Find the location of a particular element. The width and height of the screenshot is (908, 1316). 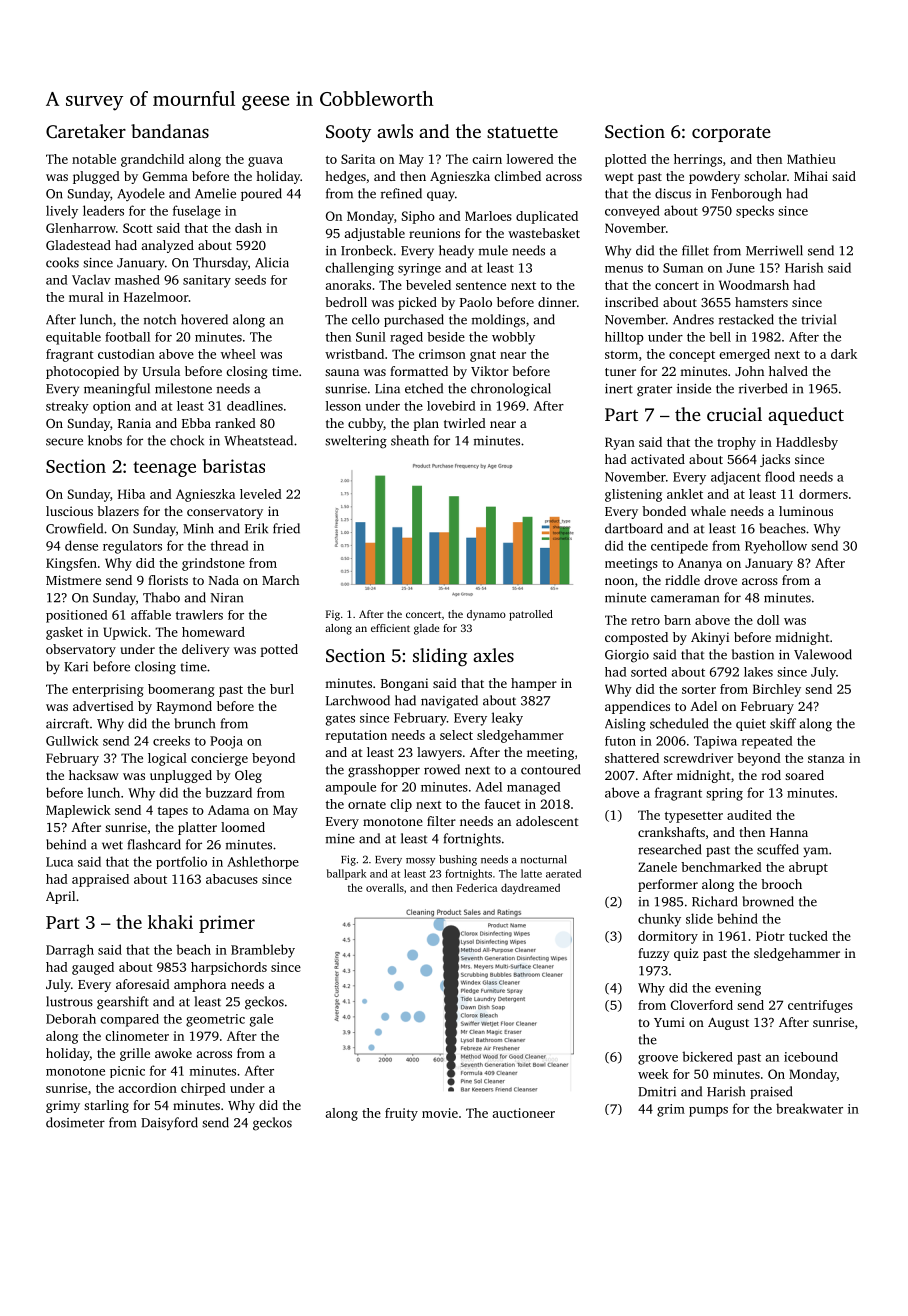

Mistmere is located at coordinates (73, 580).
